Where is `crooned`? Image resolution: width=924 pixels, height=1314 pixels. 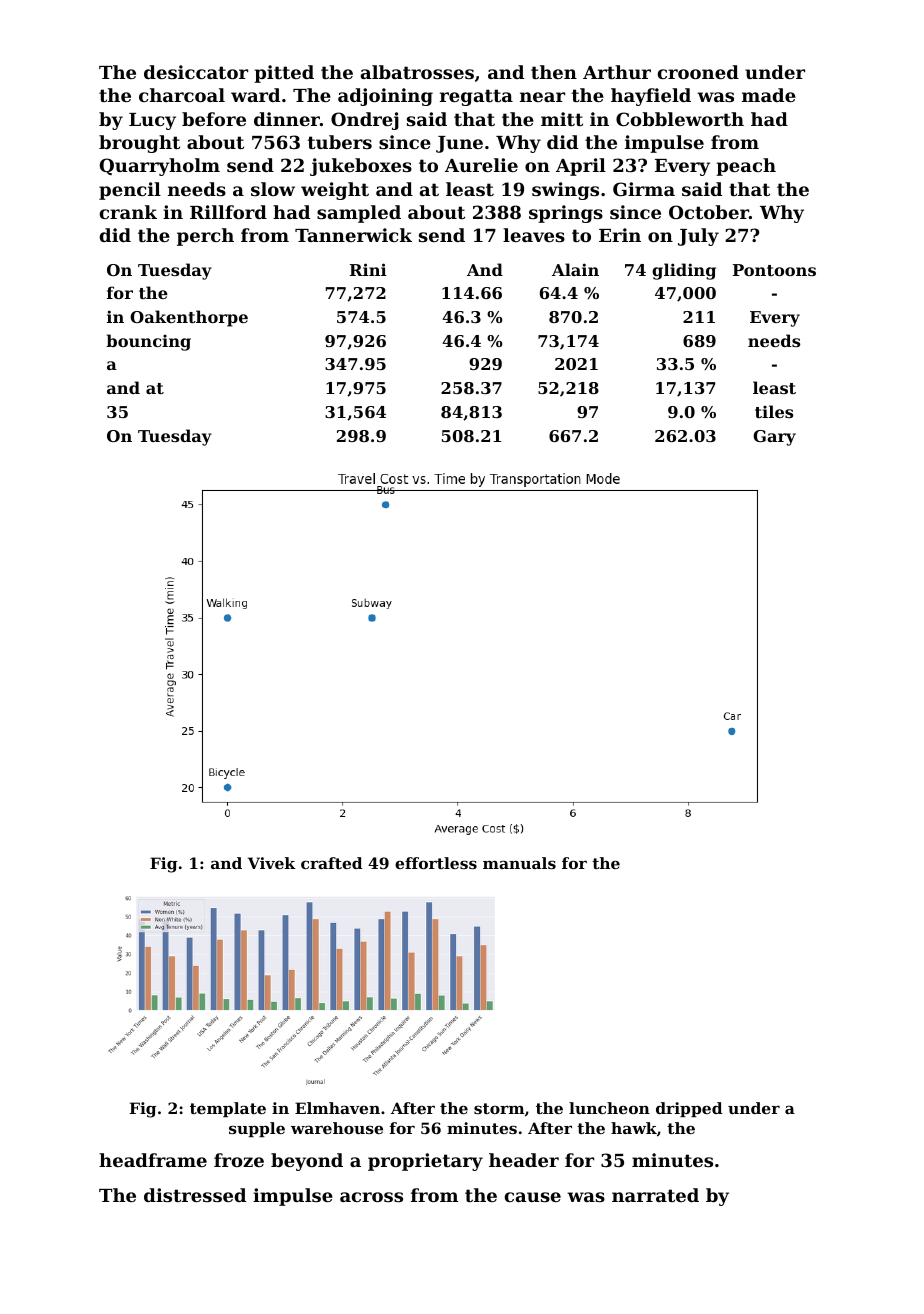 crooned is located at coordinates (698, 72).
